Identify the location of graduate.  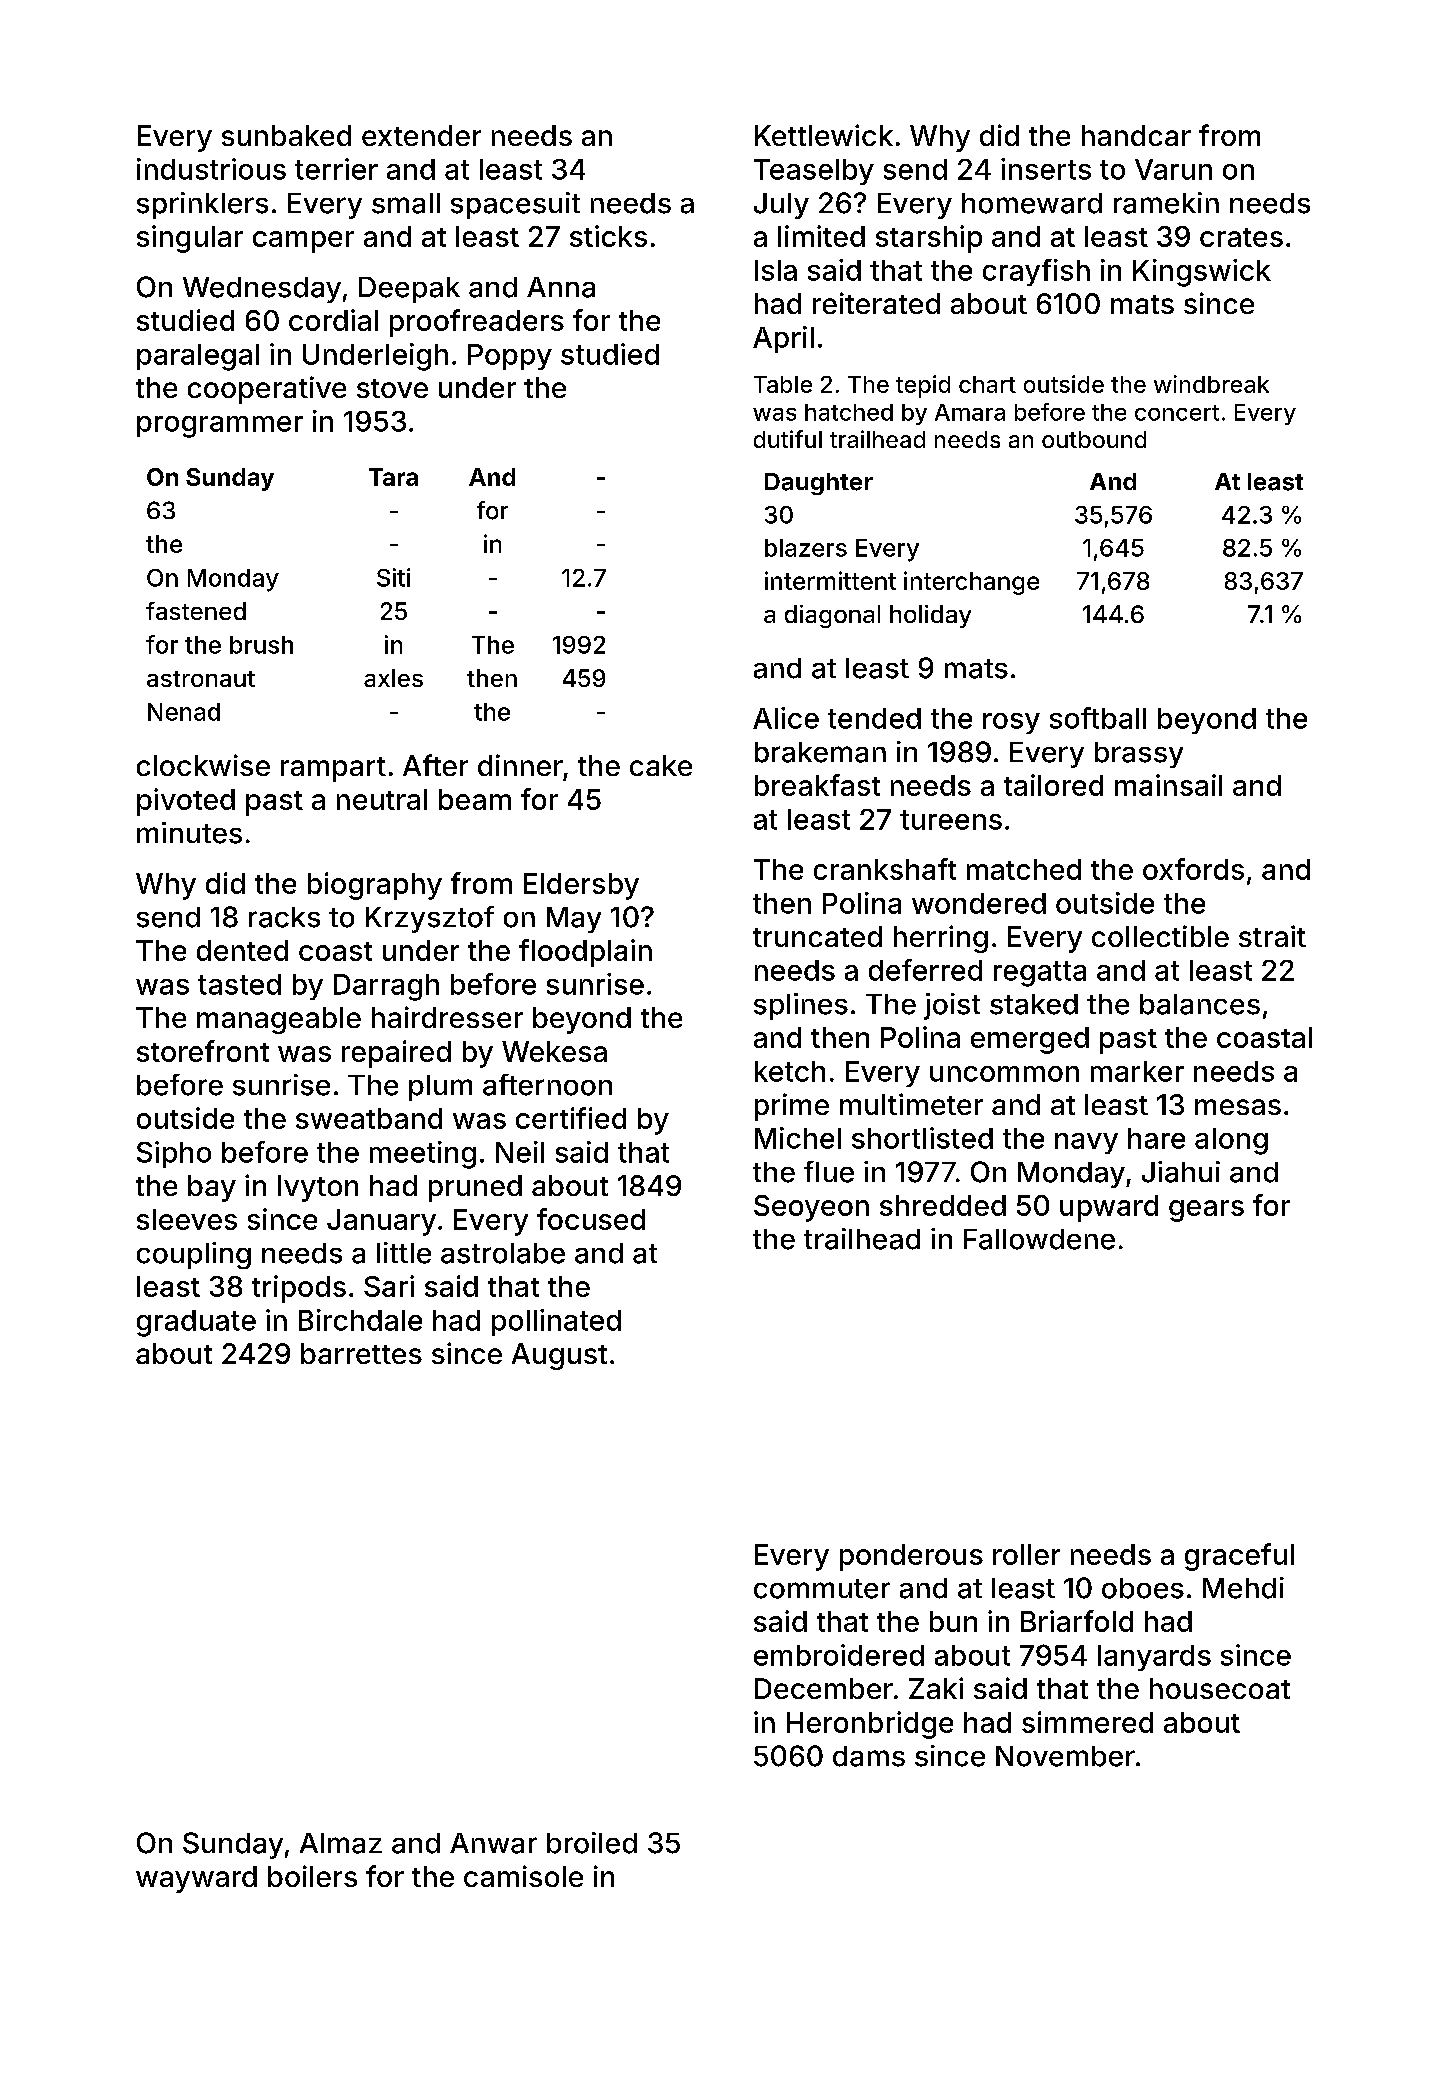
(196, 1323).
